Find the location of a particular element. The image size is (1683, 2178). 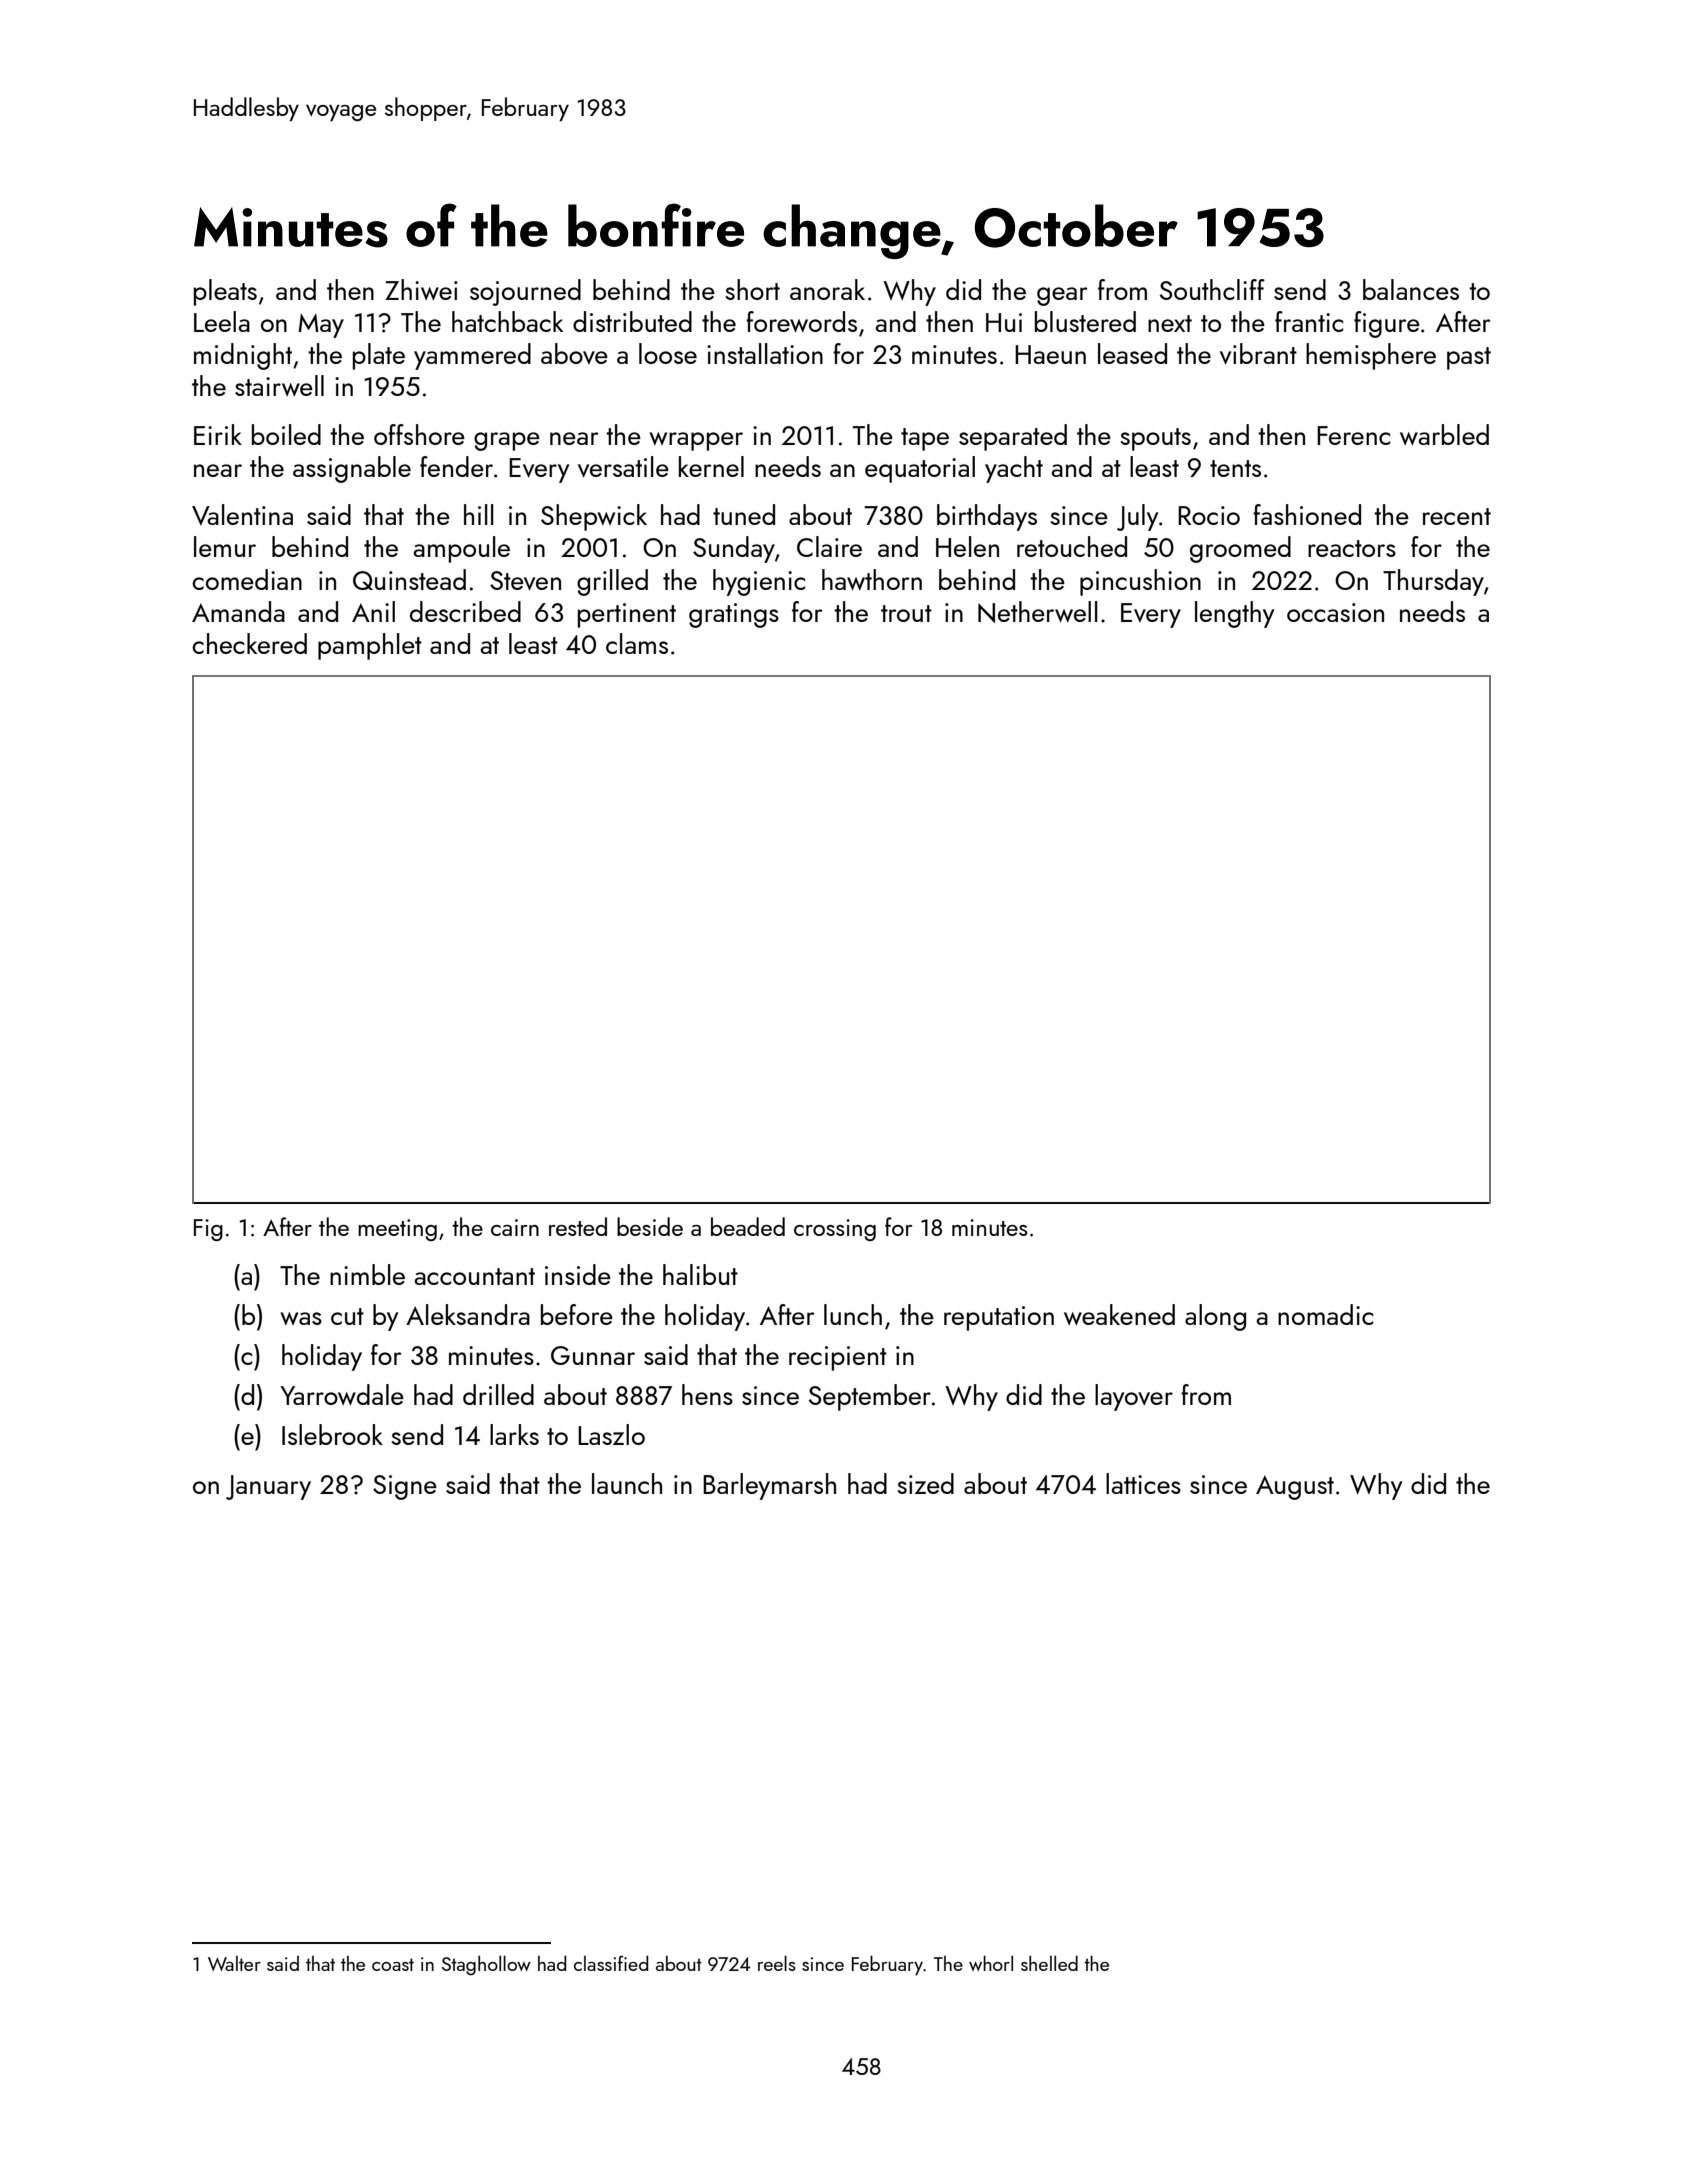

whorl is located at coordinates (991, 1963).
